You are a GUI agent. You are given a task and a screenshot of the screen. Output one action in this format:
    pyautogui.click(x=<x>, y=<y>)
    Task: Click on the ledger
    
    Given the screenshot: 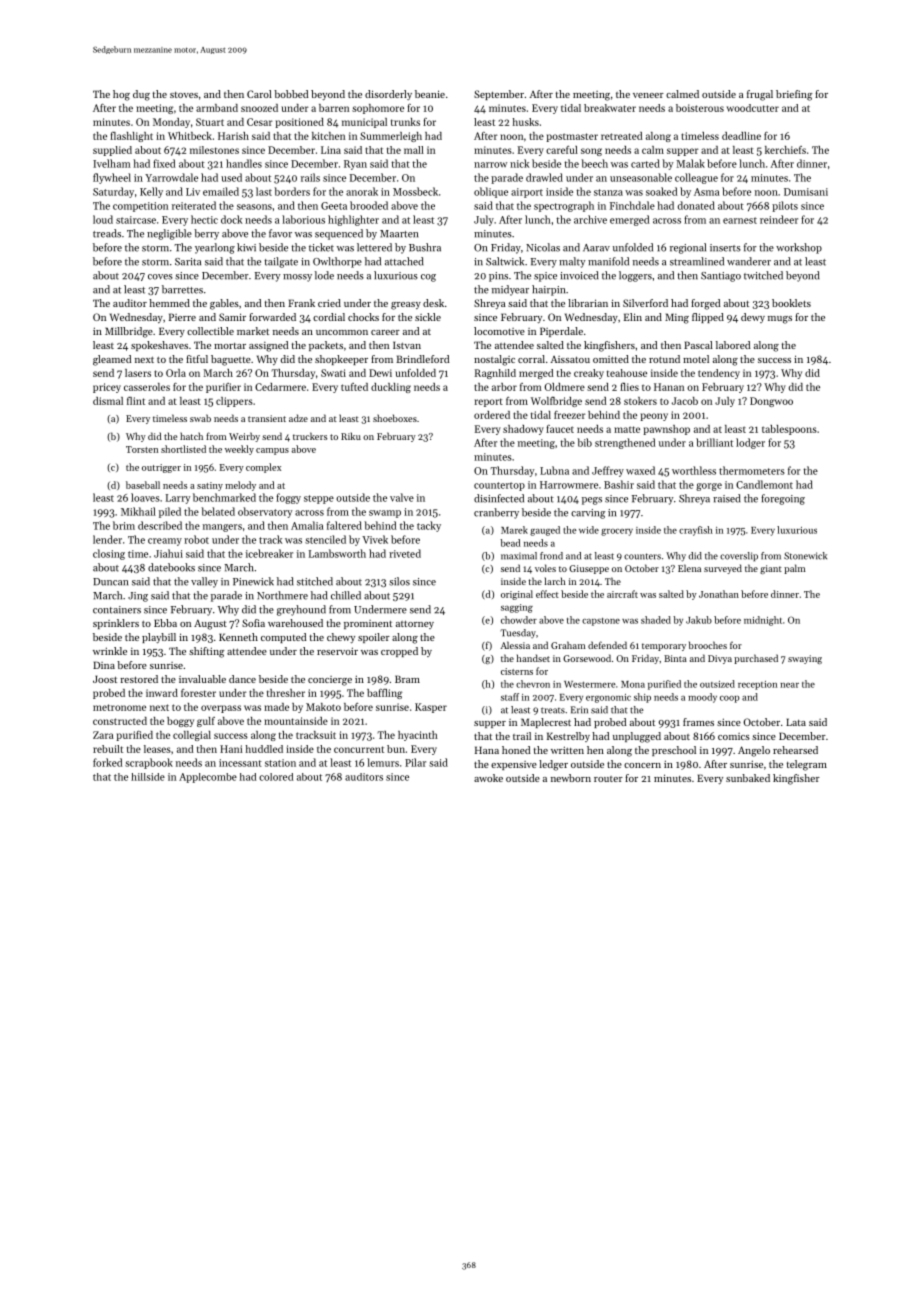 What is the action you would take?
    pyautogui.click(x=553, y=765)
